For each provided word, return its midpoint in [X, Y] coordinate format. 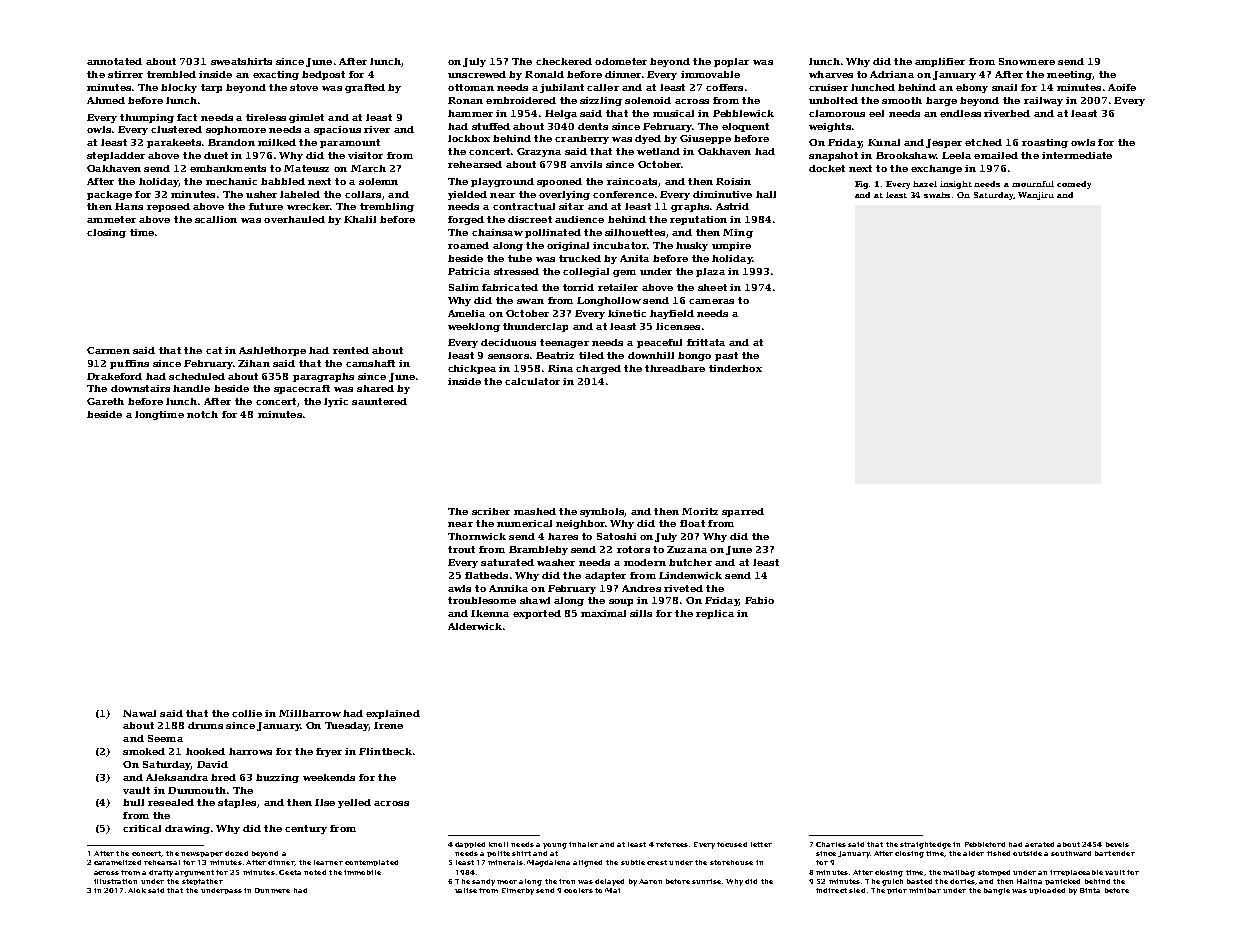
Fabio [759, 600]
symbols [602, 512]
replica [715, 614]
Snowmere [1027, 61]
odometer [621, 61]
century [306, 829]
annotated [114, 61]
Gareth [105, 401]
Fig [862, 185]
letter [761, 844]
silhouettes [635, 232]
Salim [464, 287]
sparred [743, 512]
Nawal [139, 713]
